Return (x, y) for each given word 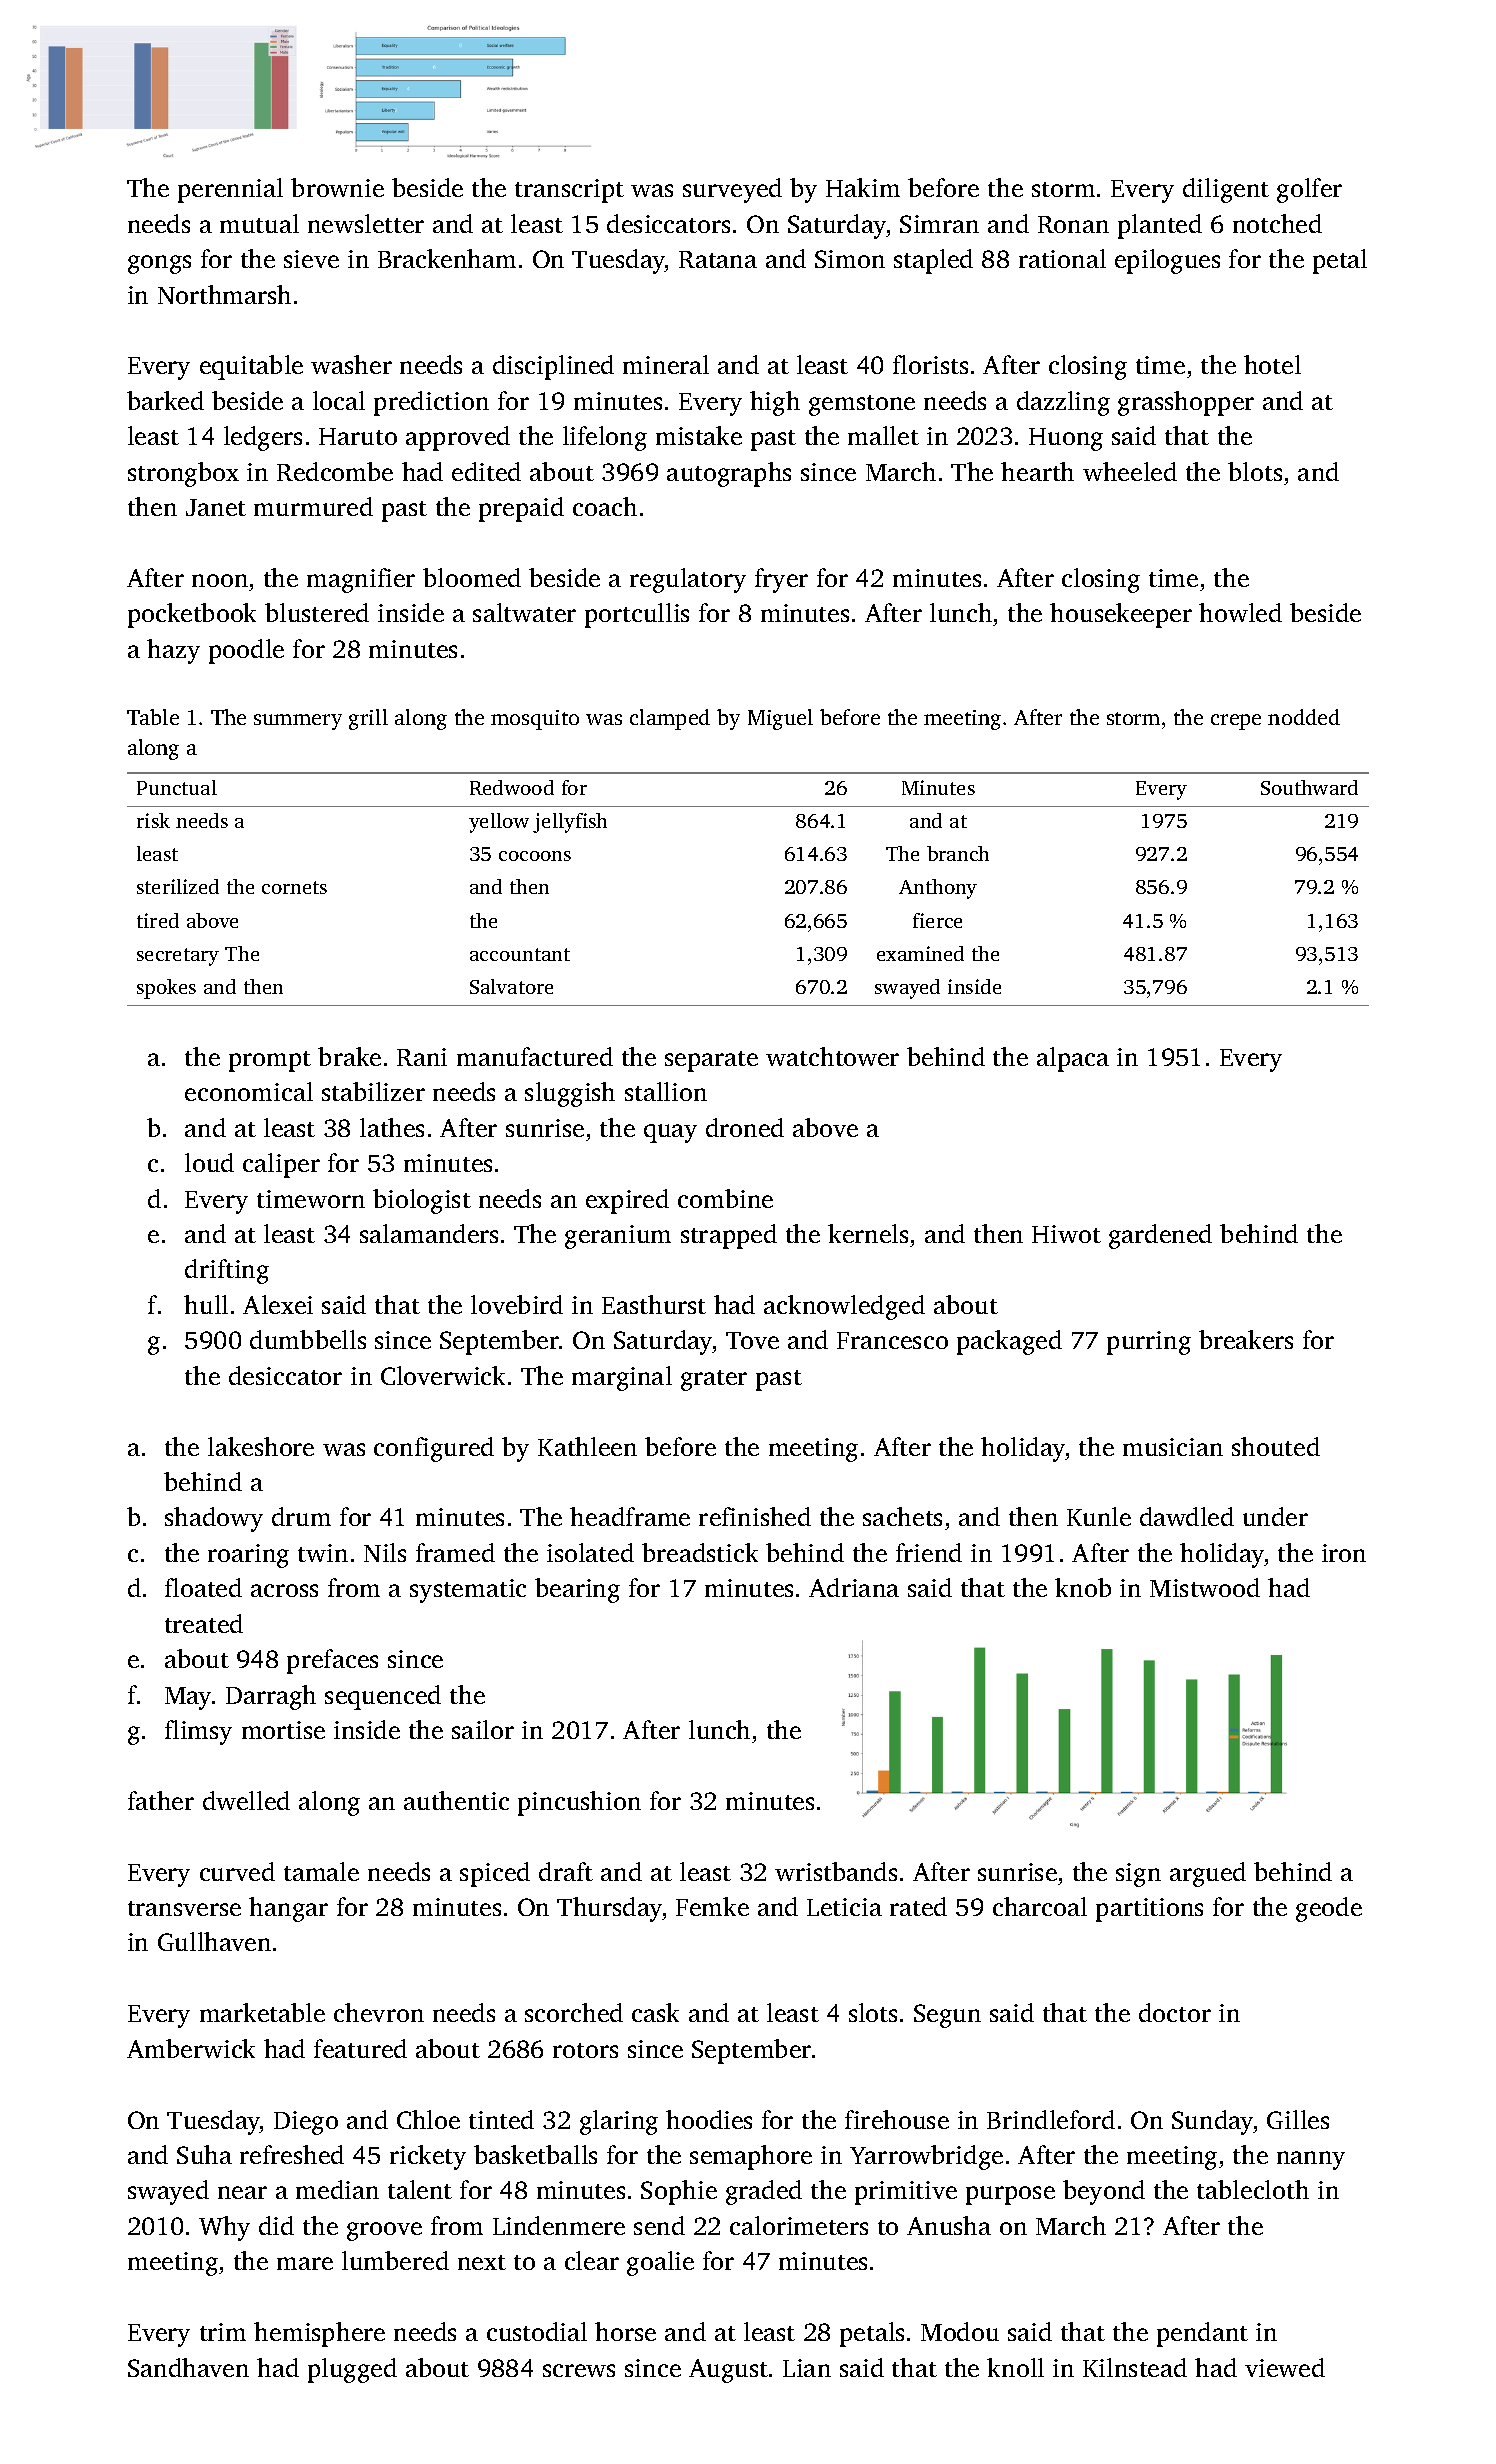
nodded (1304, 717)
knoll (1015, 2367)
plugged (352, 2370)
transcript (569, 191)
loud (209, 1162)
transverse (184, 1908)
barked (165, 400)
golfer (1309, 190)
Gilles (1298, 2119)
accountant (520, 954)
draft (566, 1871)
